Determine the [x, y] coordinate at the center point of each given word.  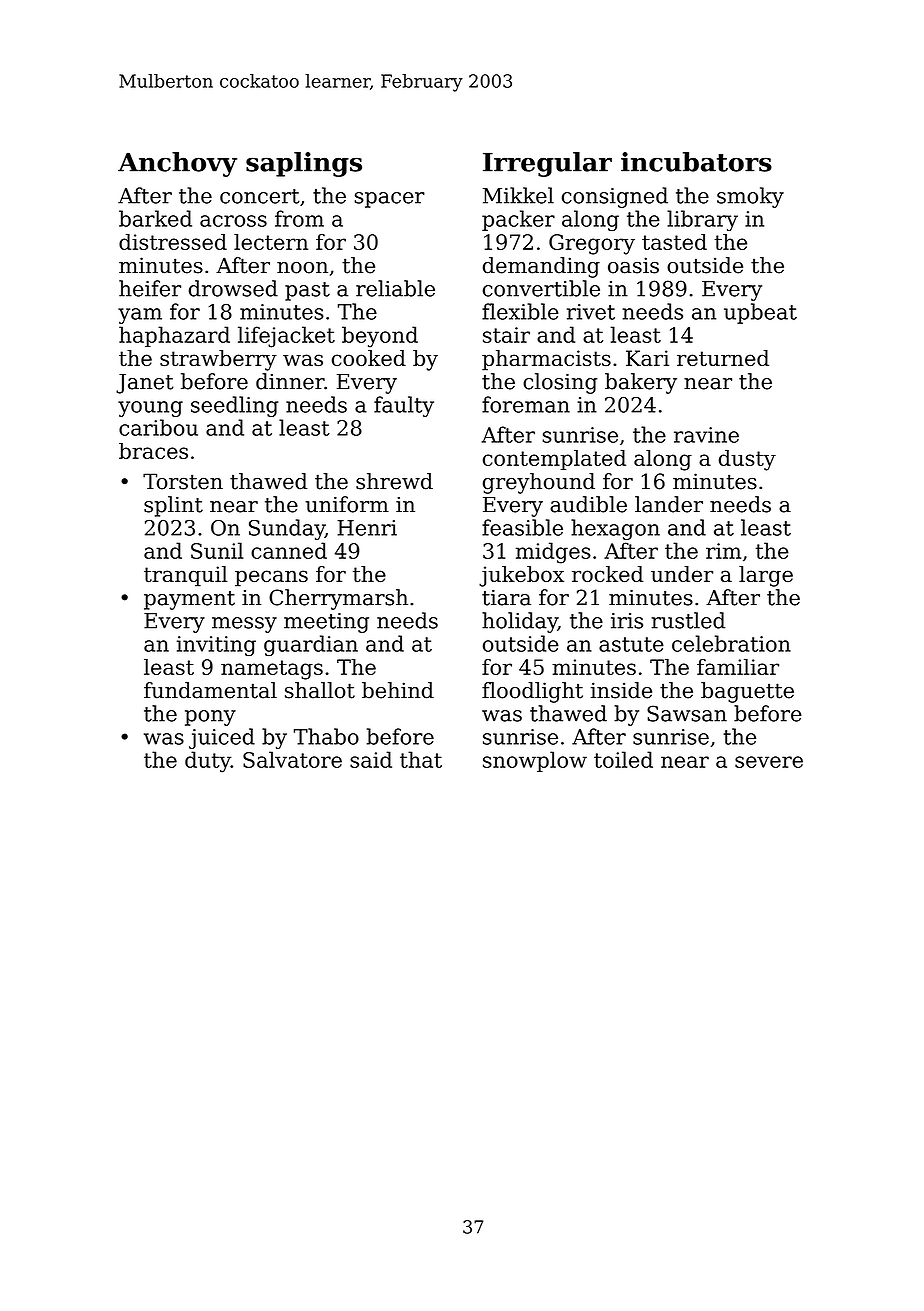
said [371, 759]
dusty [747, 460]
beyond [380, 337]
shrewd [394, 481]
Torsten [183, 481]
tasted [674, 242]
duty [208, 762]
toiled [623, 759]
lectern [271, 242]
